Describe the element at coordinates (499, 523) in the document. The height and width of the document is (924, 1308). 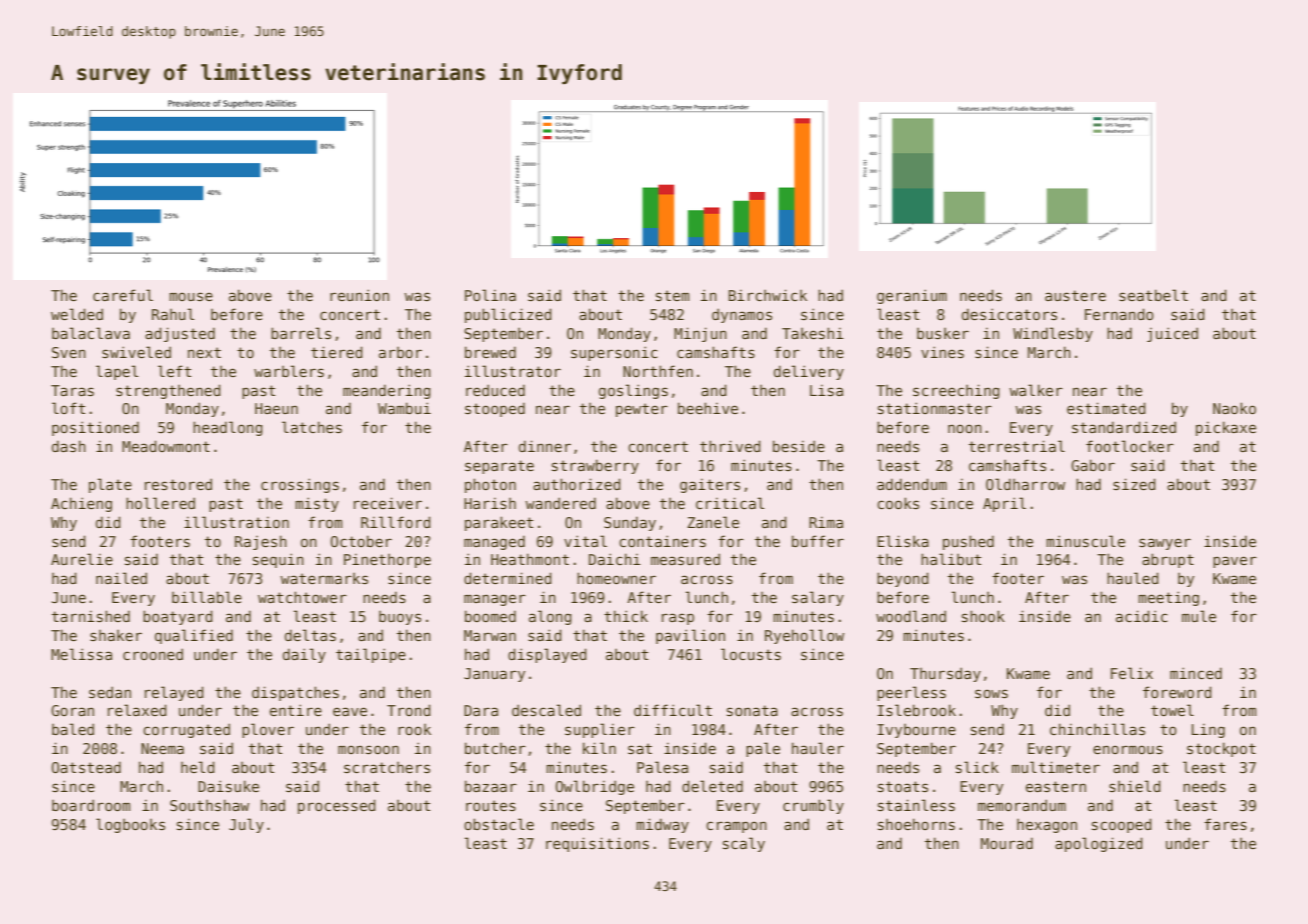
I see `parakeet` at that location.
